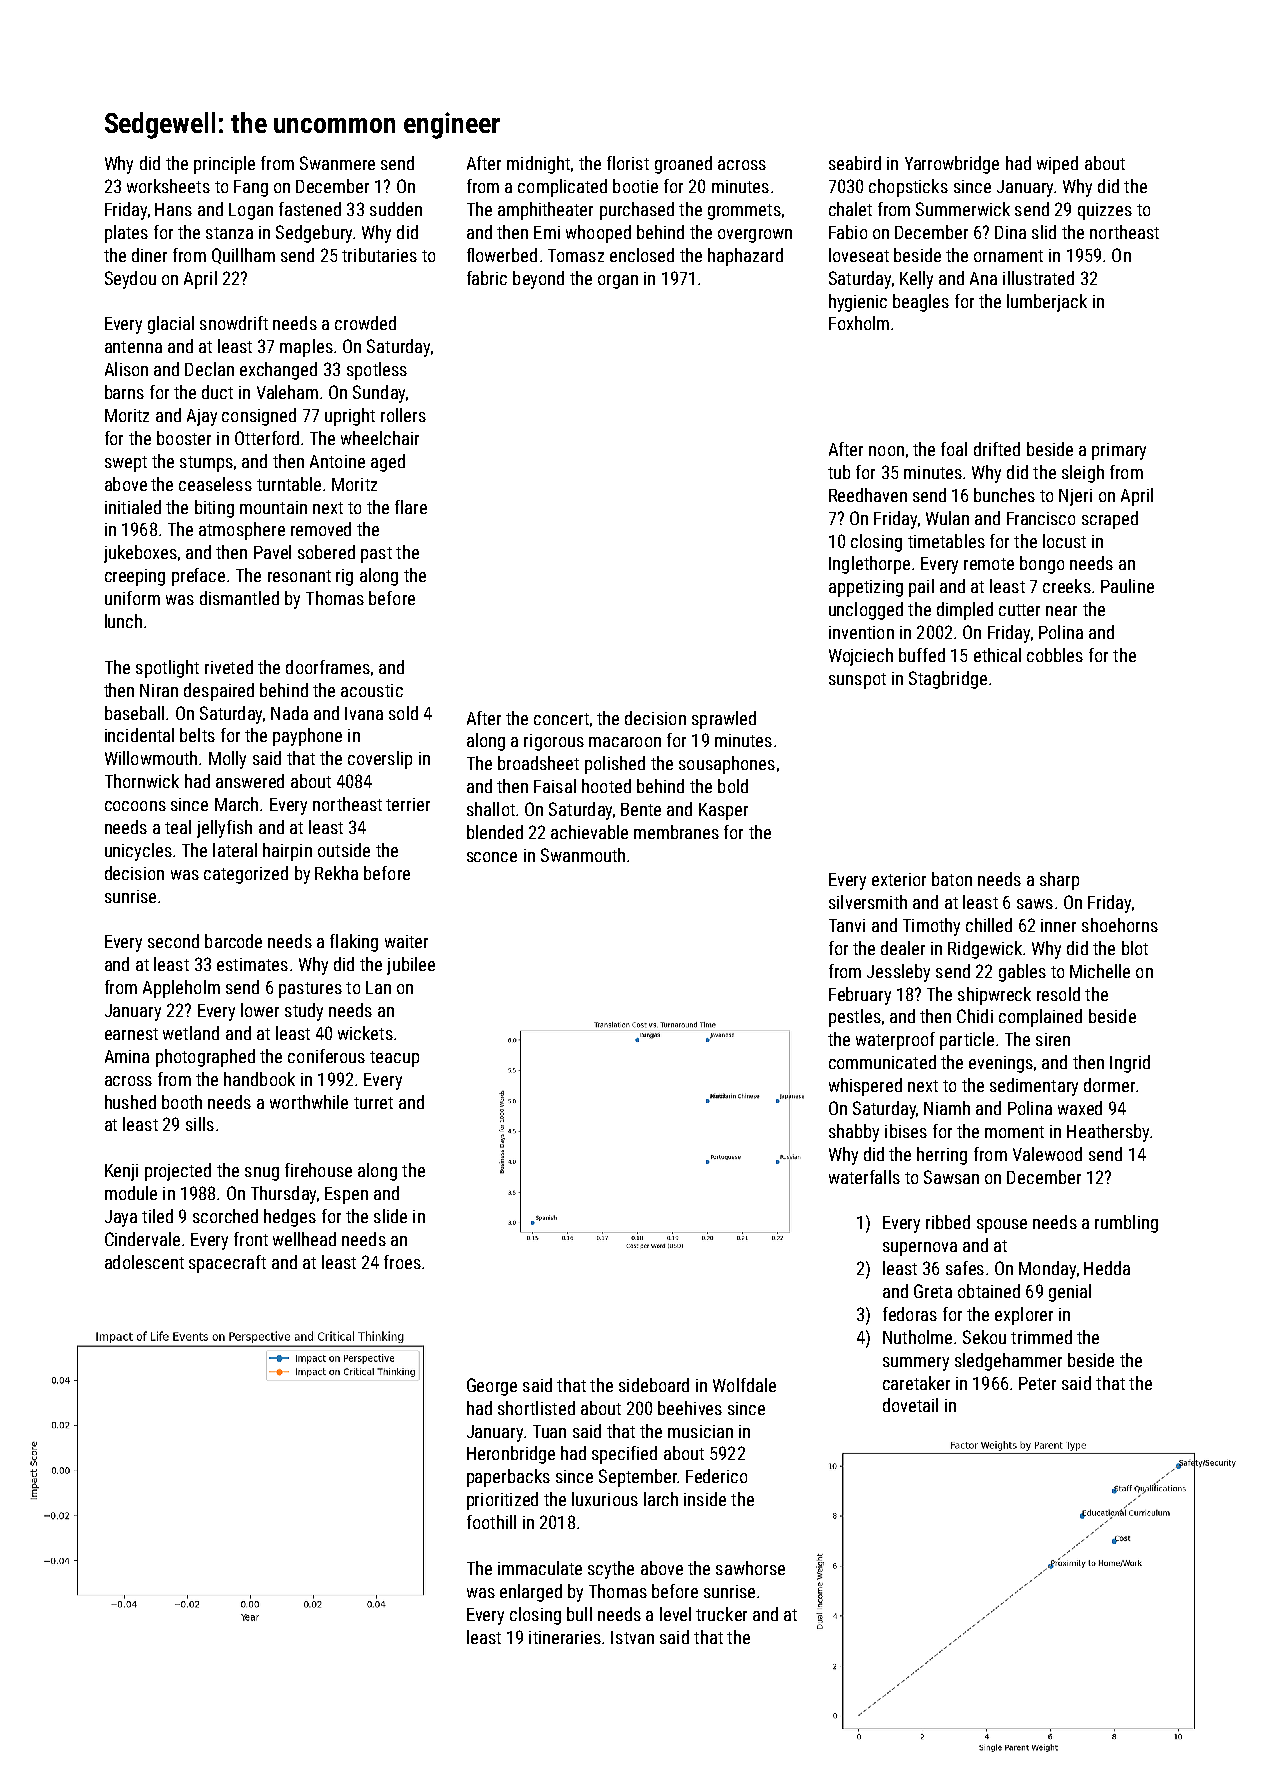 Image resolution: width=1265 pixels, height=1790 pixels. Describe the element at coordinates (561, 719) in the document. I see `concert` at that location.
